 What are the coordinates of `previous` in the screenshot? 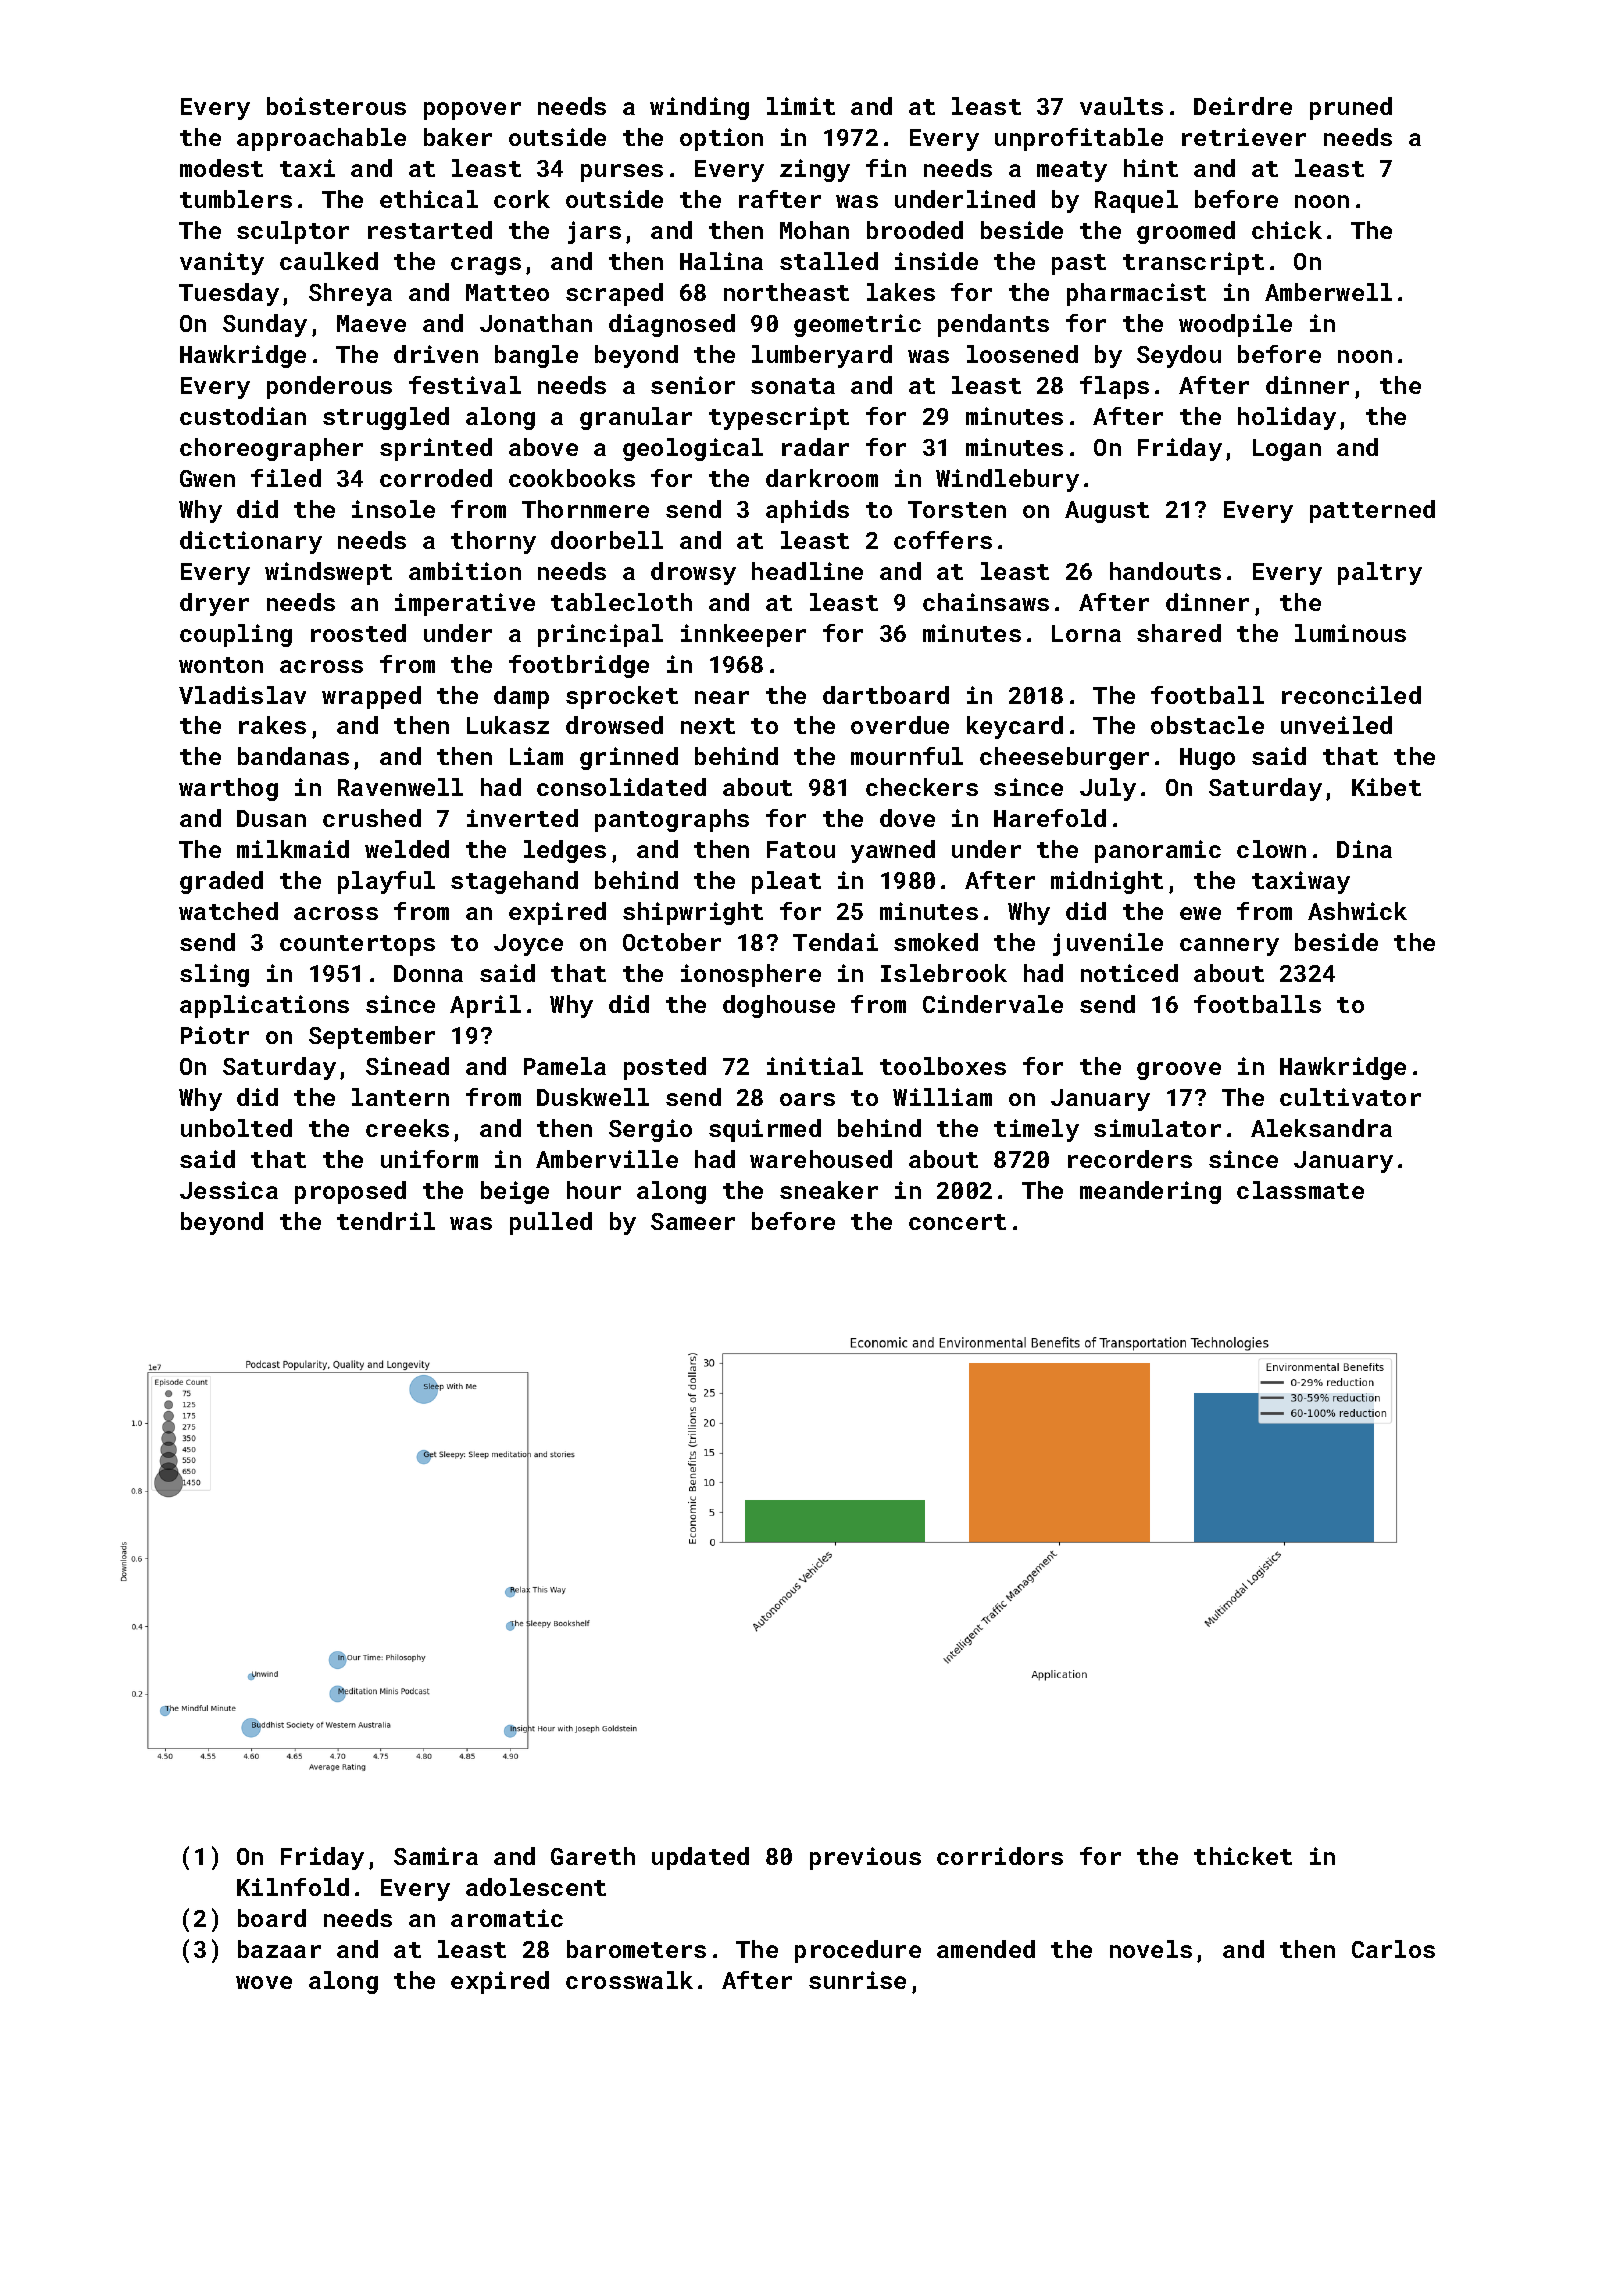 It's located at (865, 1858).
